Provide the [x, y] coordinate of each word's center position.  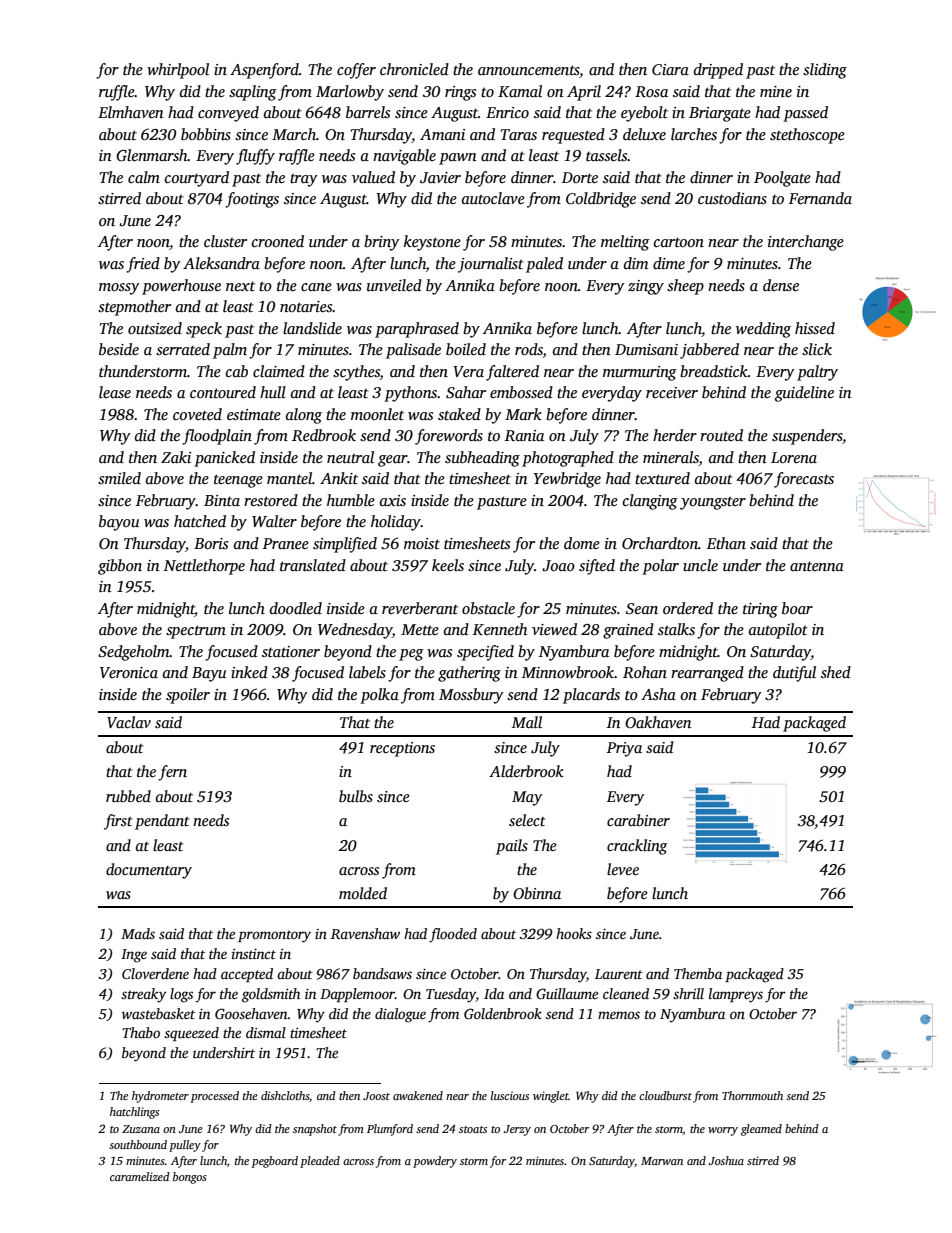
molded [363, 893]
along [304, 416]
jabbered [709, 351]
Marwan [662, 1161]
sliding [825, 71]
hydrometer [160, 1097]
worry [723, 1131]
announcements [528, 70]
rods [529, 350]
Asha [658, 694]
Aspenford [264, 71]
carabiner [638, 820]
